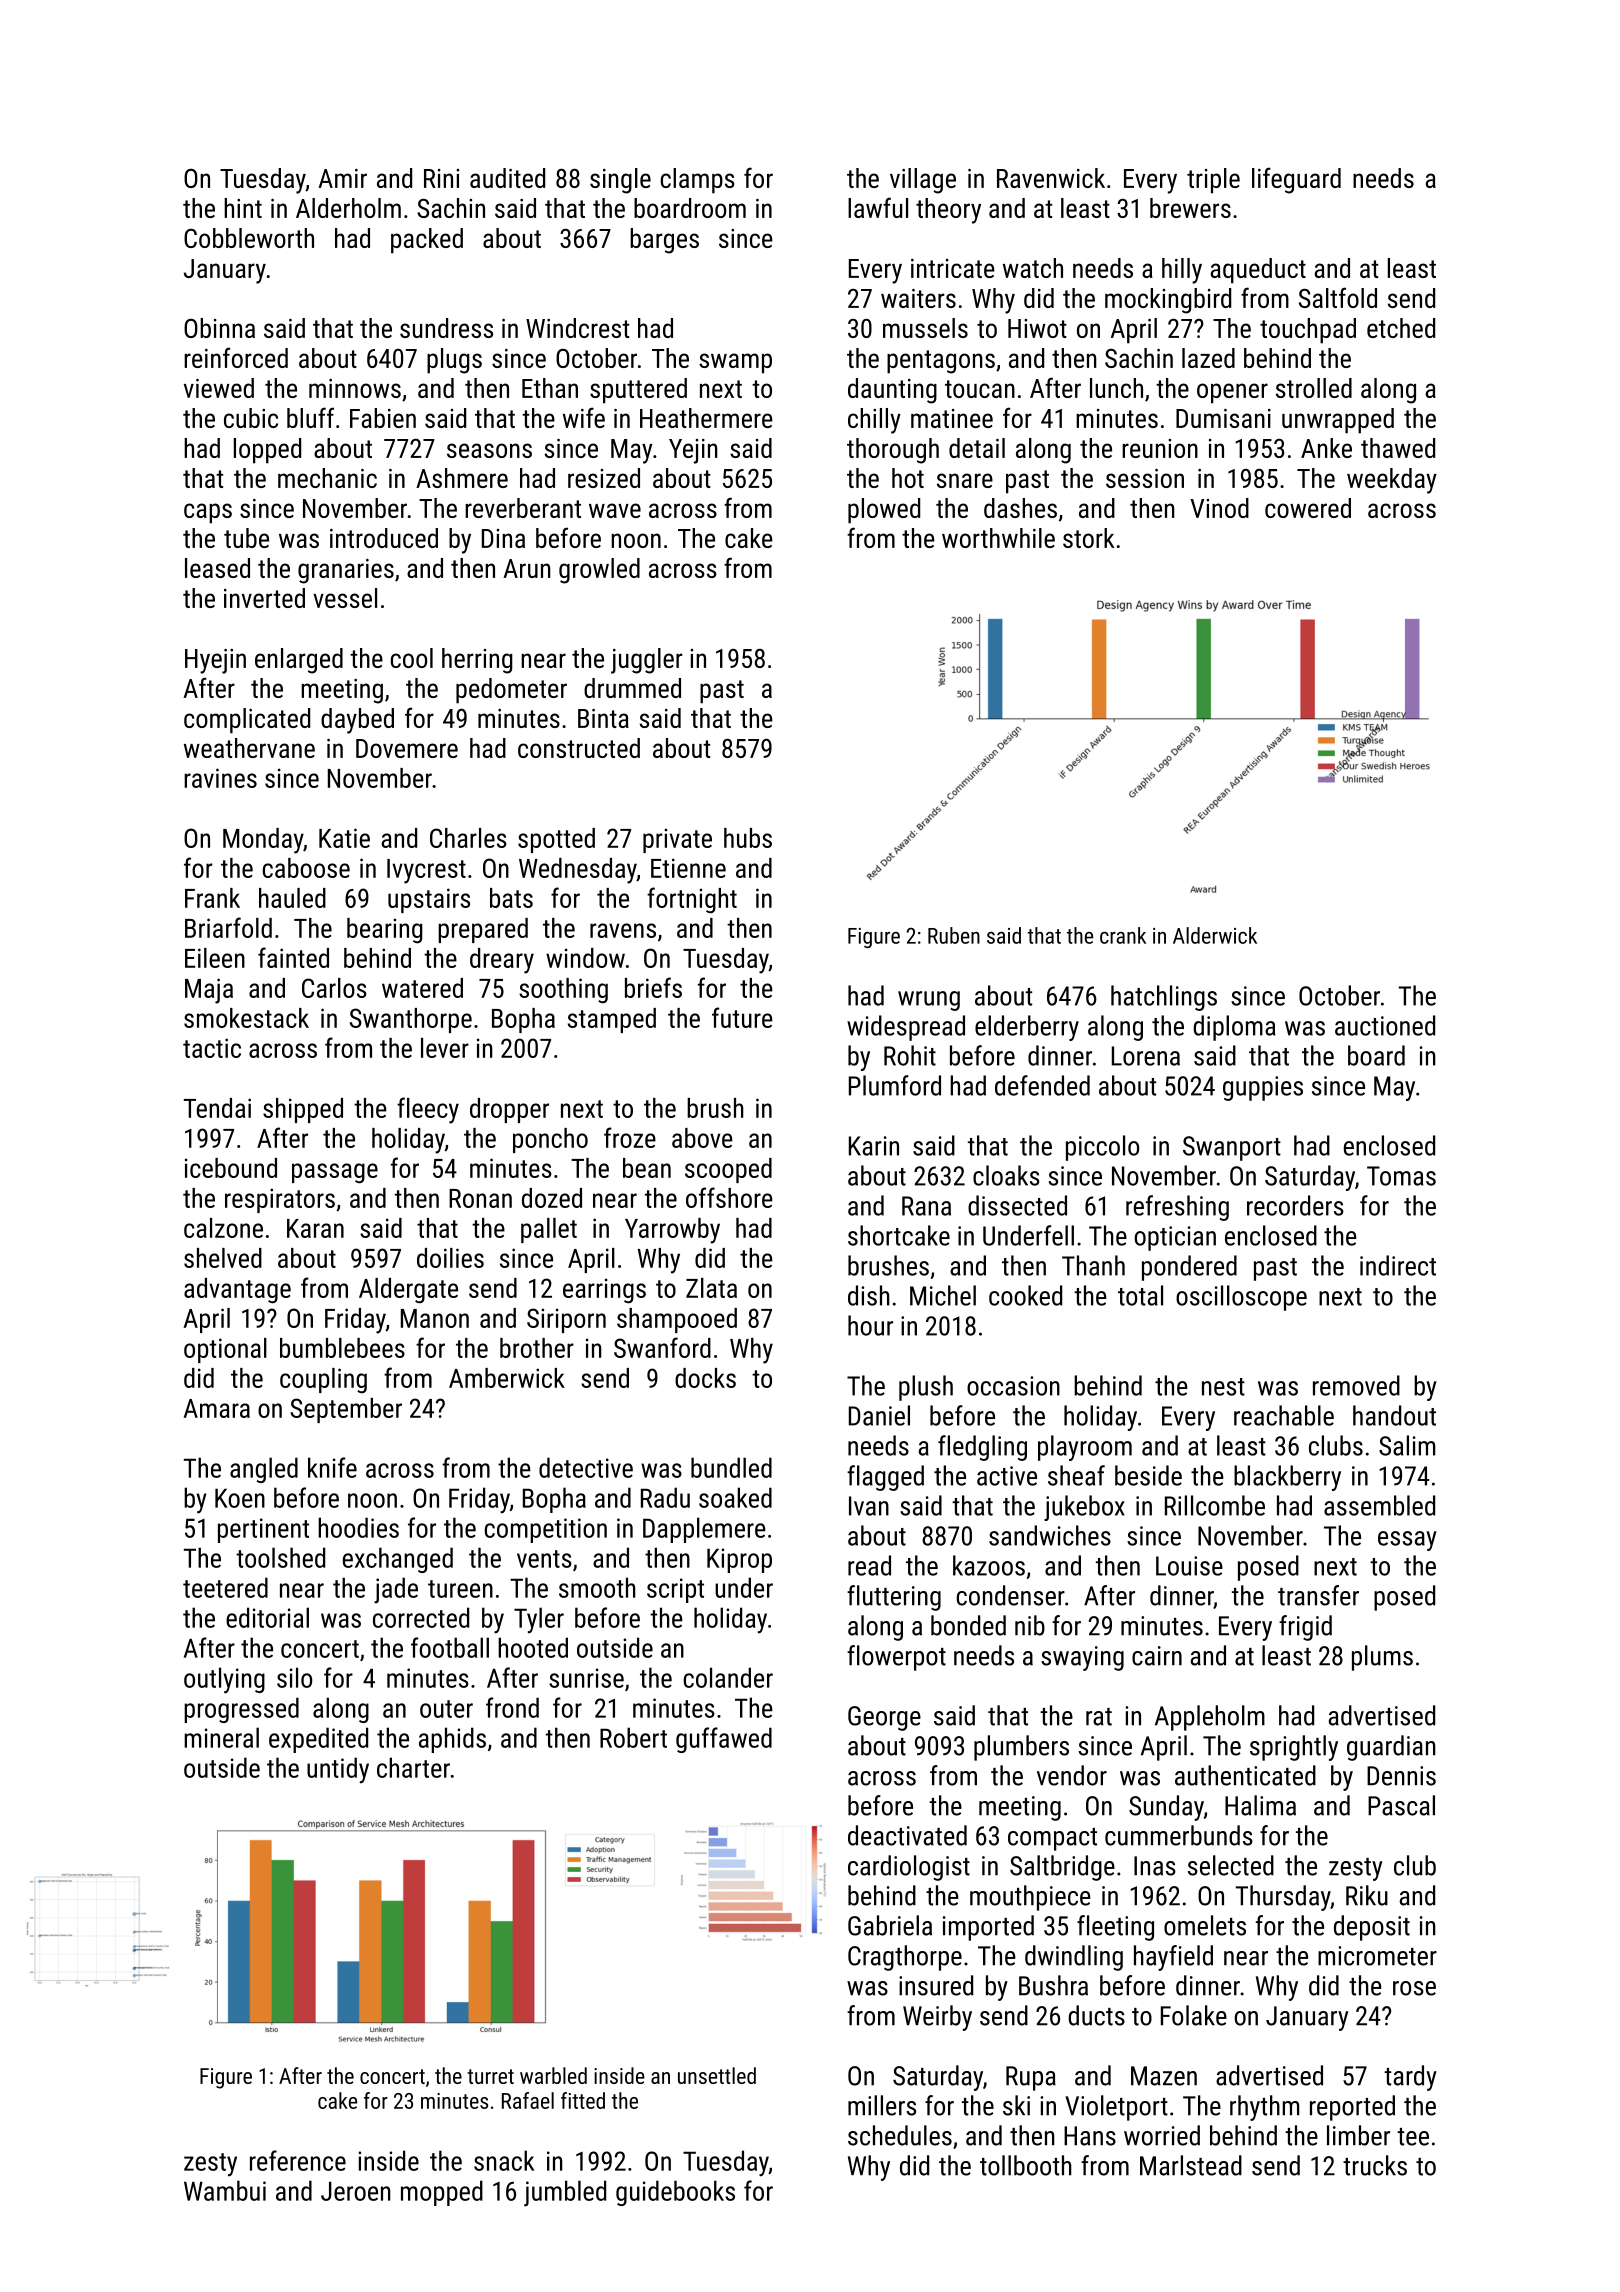  Describe the element at coordinates (980, 389) in the screenshot. I see `toucan` at that location.
